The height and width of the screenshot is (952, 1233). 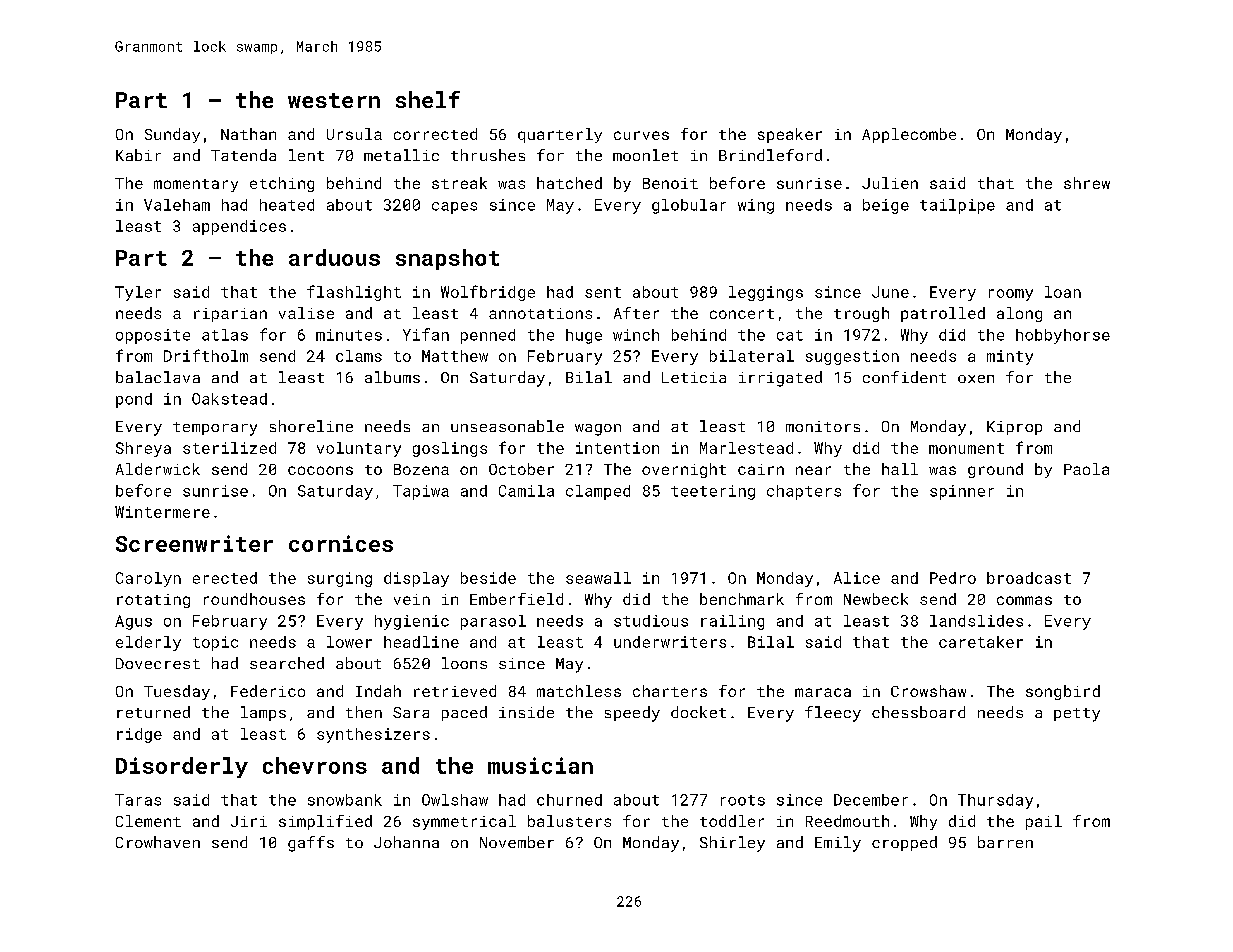 I want to click on clams, so click(x=359, y=356).
